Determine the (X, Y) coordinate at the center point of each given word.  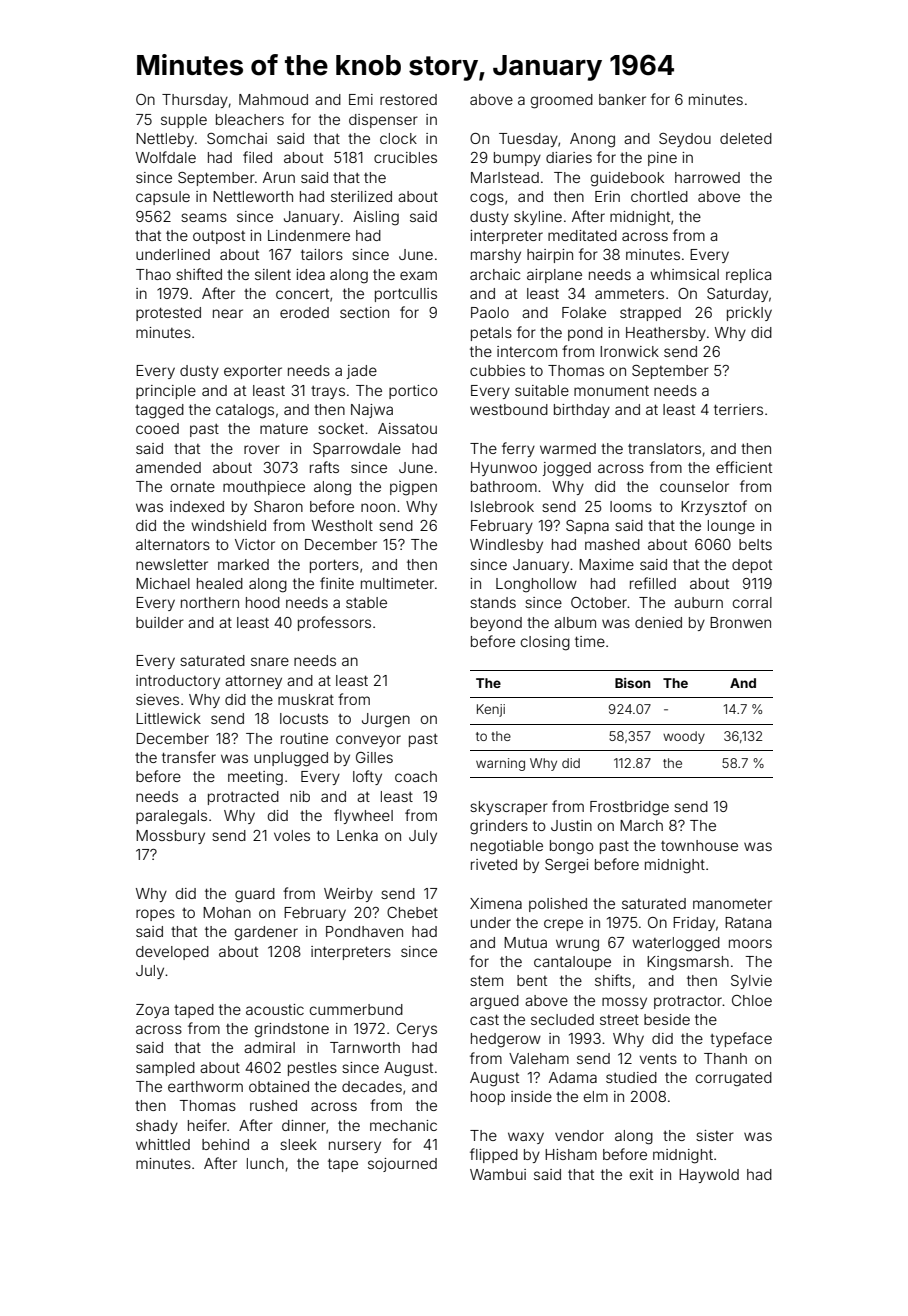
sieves (157, 699)
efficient (744, 467)
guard (255, 895)
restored (408, 99)
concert (302, 294)
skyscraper (509, 808)
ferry (518, 449)
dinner (304, 1125)
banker (622, 99)
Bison (633, 683)
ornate (193, 487)
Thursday (195, 101)
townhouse (699, 845)
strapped (650, 314)
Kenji (491, 710)
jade (362, 372)
